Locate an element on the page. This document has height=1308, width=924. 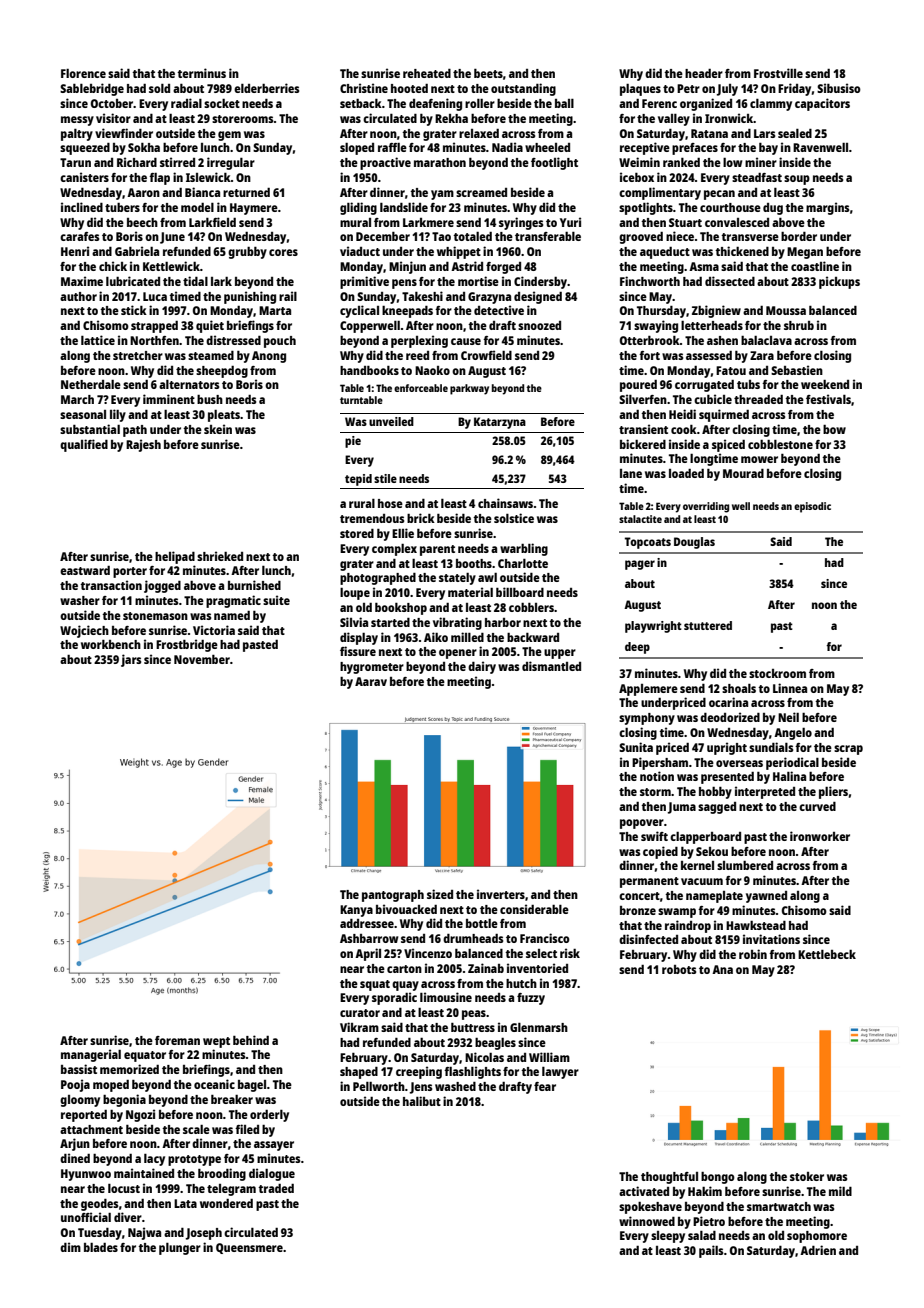
receptive is located at coordinates (645, 148).
